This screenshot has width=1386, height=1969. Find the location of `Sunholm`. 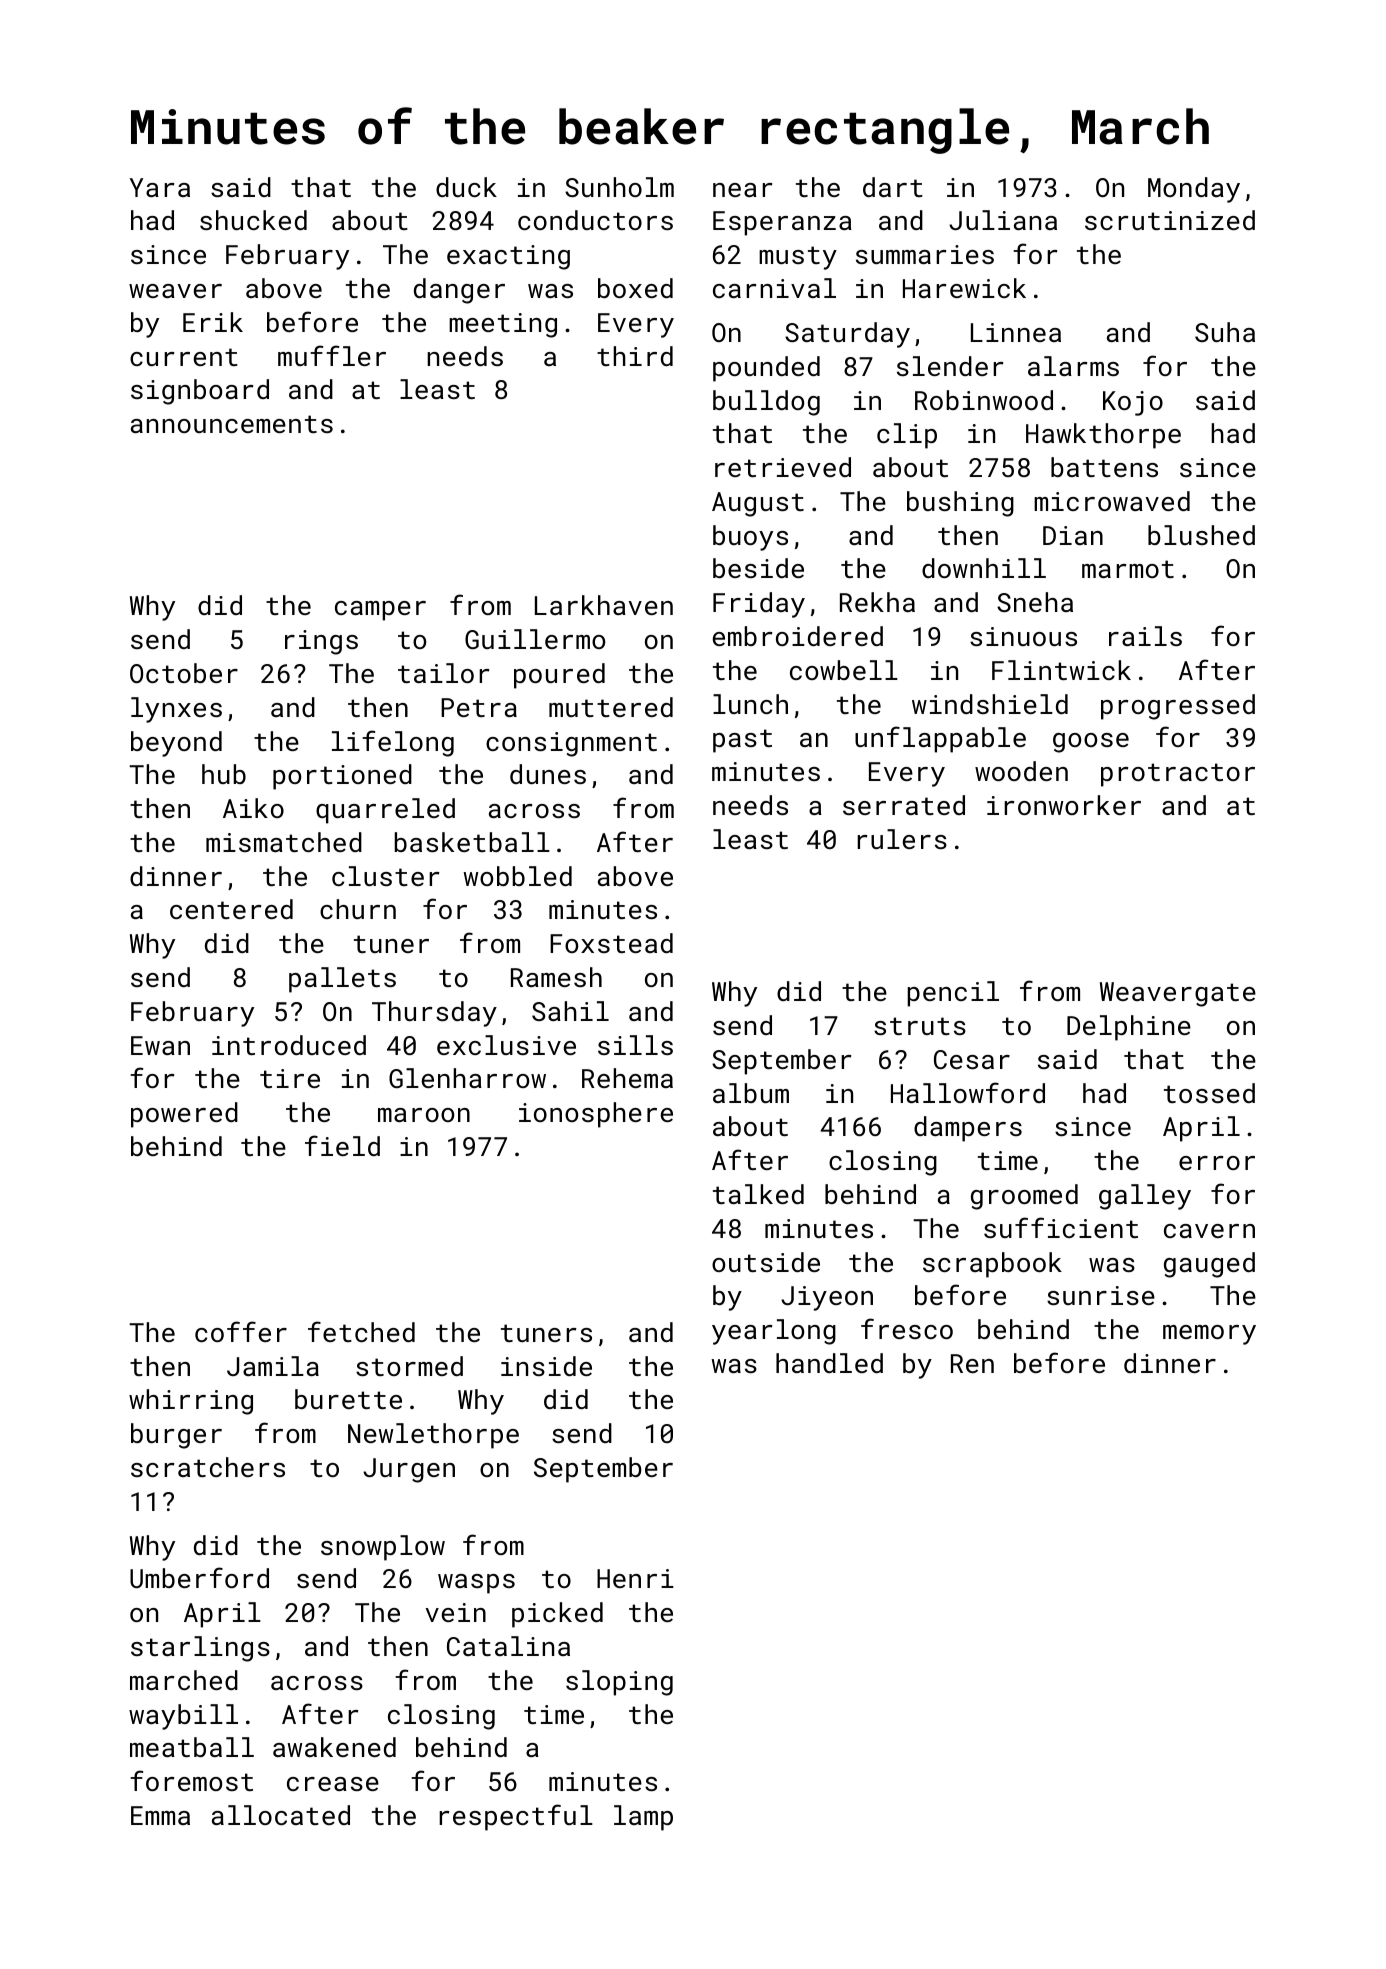

Sunholm is located at coordinates (619, 187).
